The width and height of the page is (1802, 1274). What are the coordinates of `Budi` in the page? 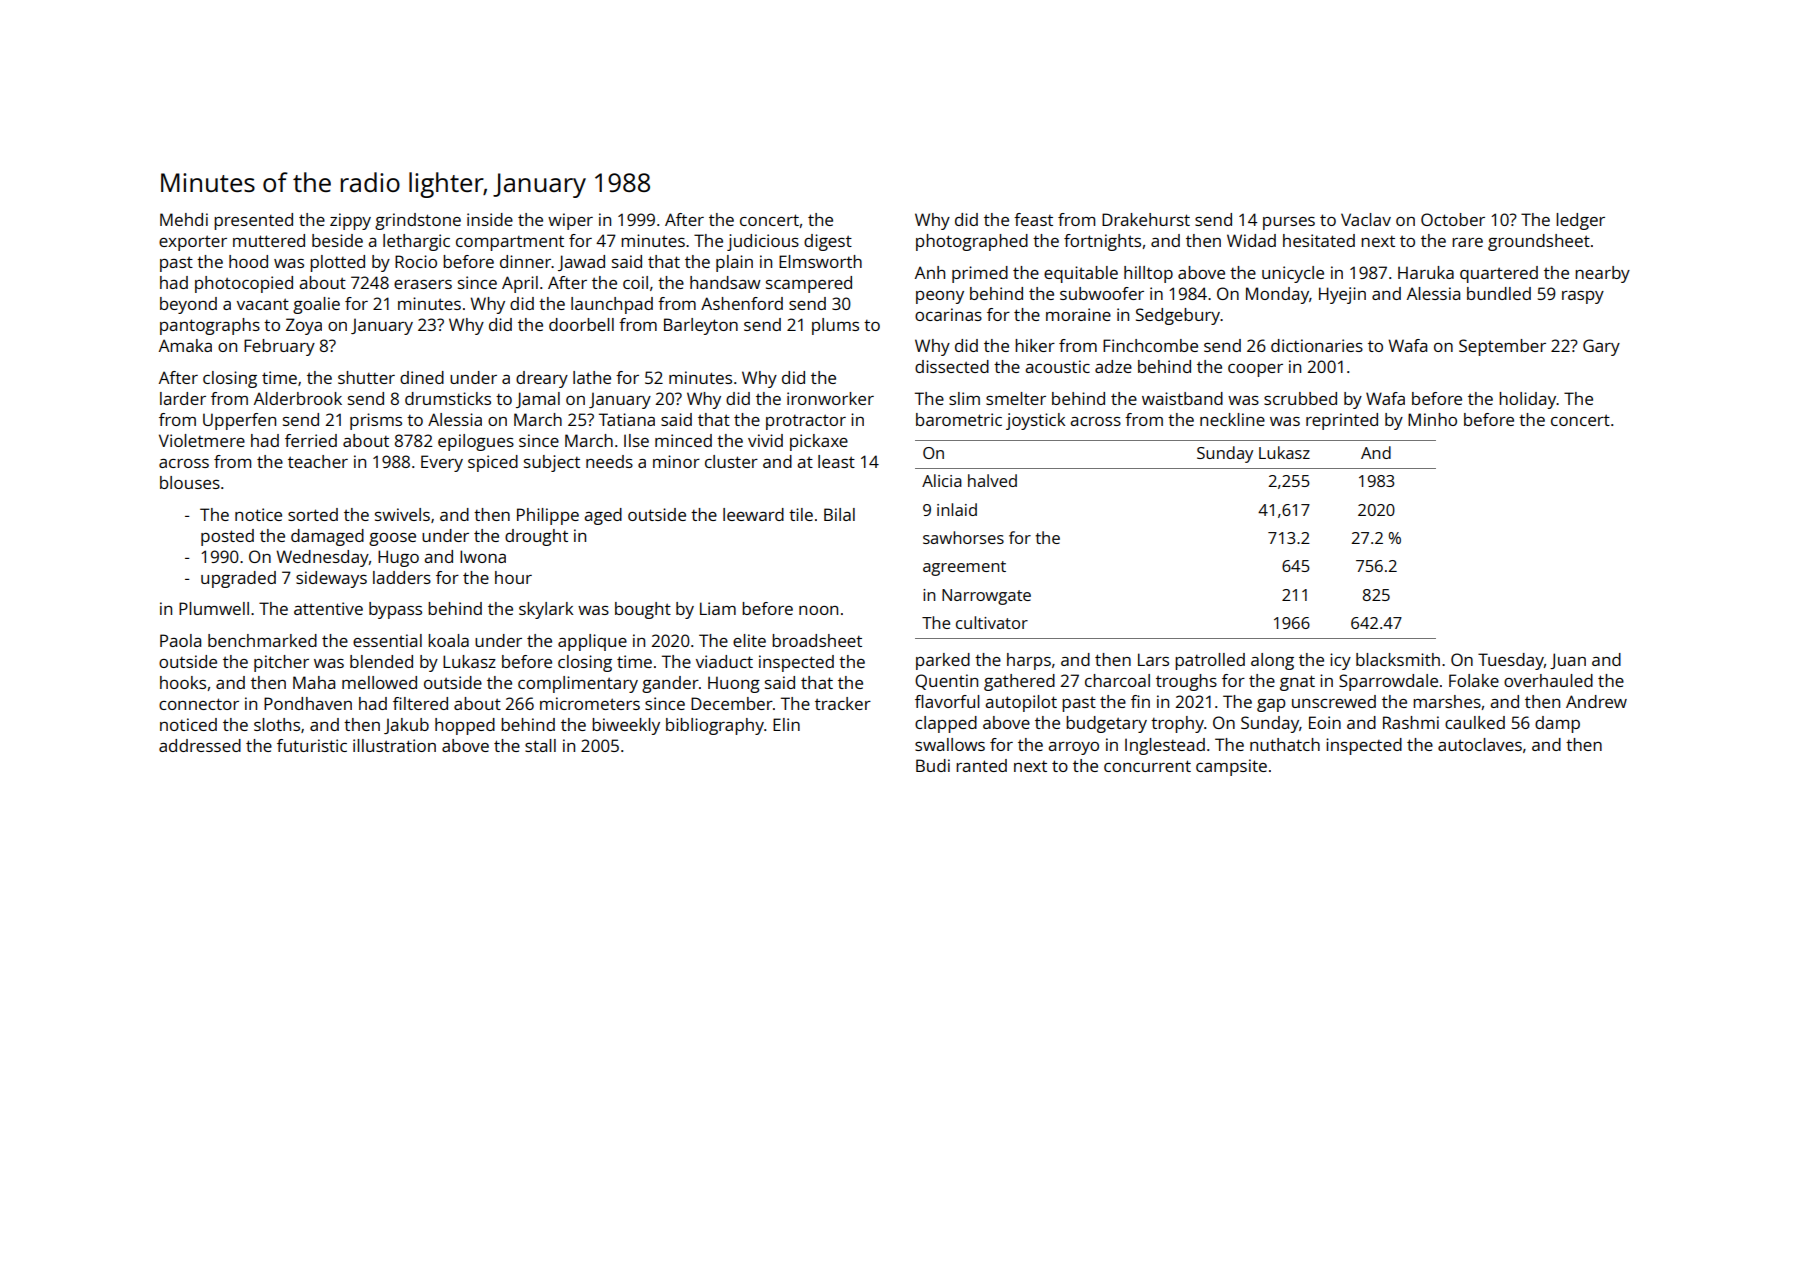 It's located at (933, 765).
